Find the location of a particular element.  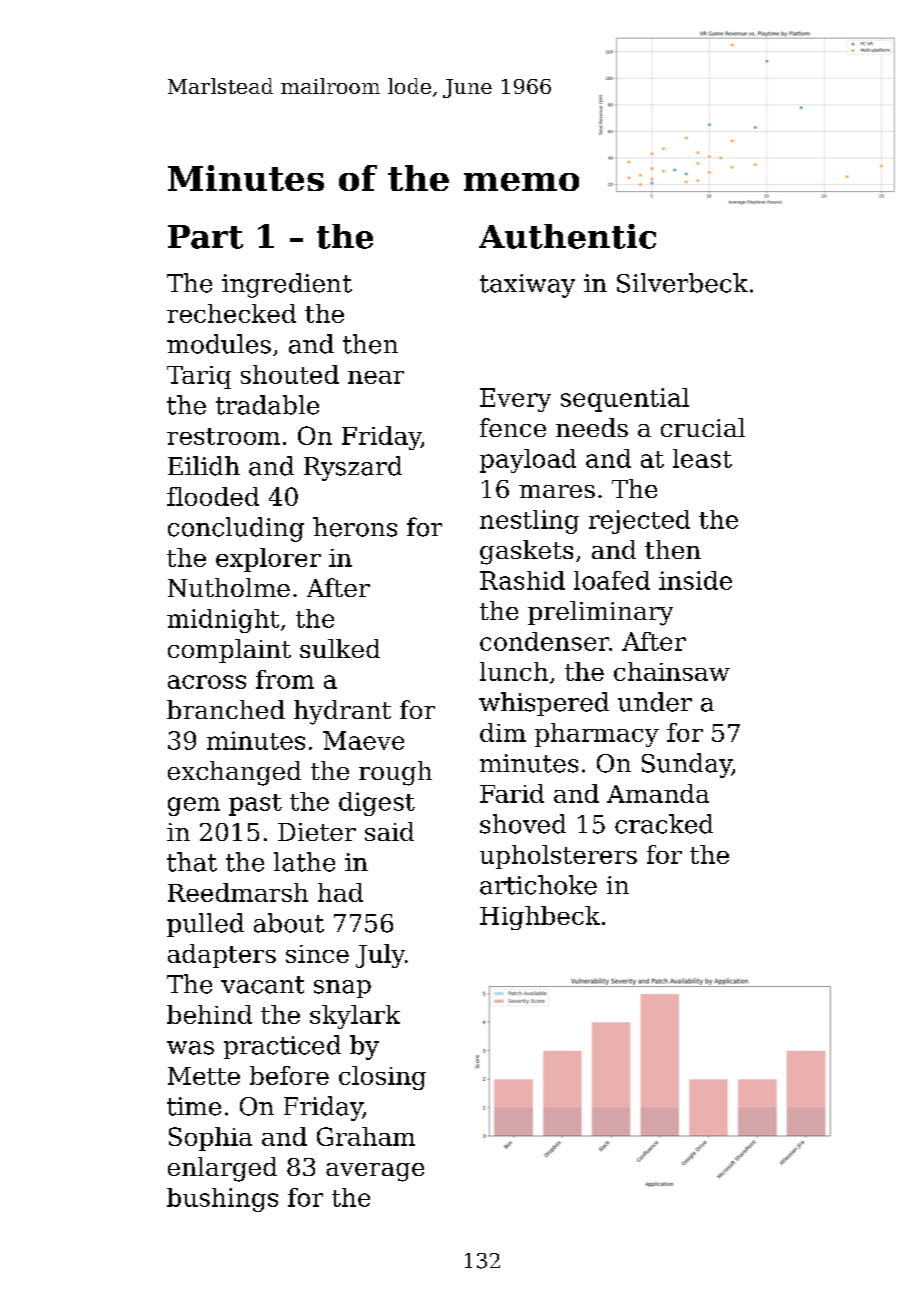

cracked is located at coordinates (664, 824).
